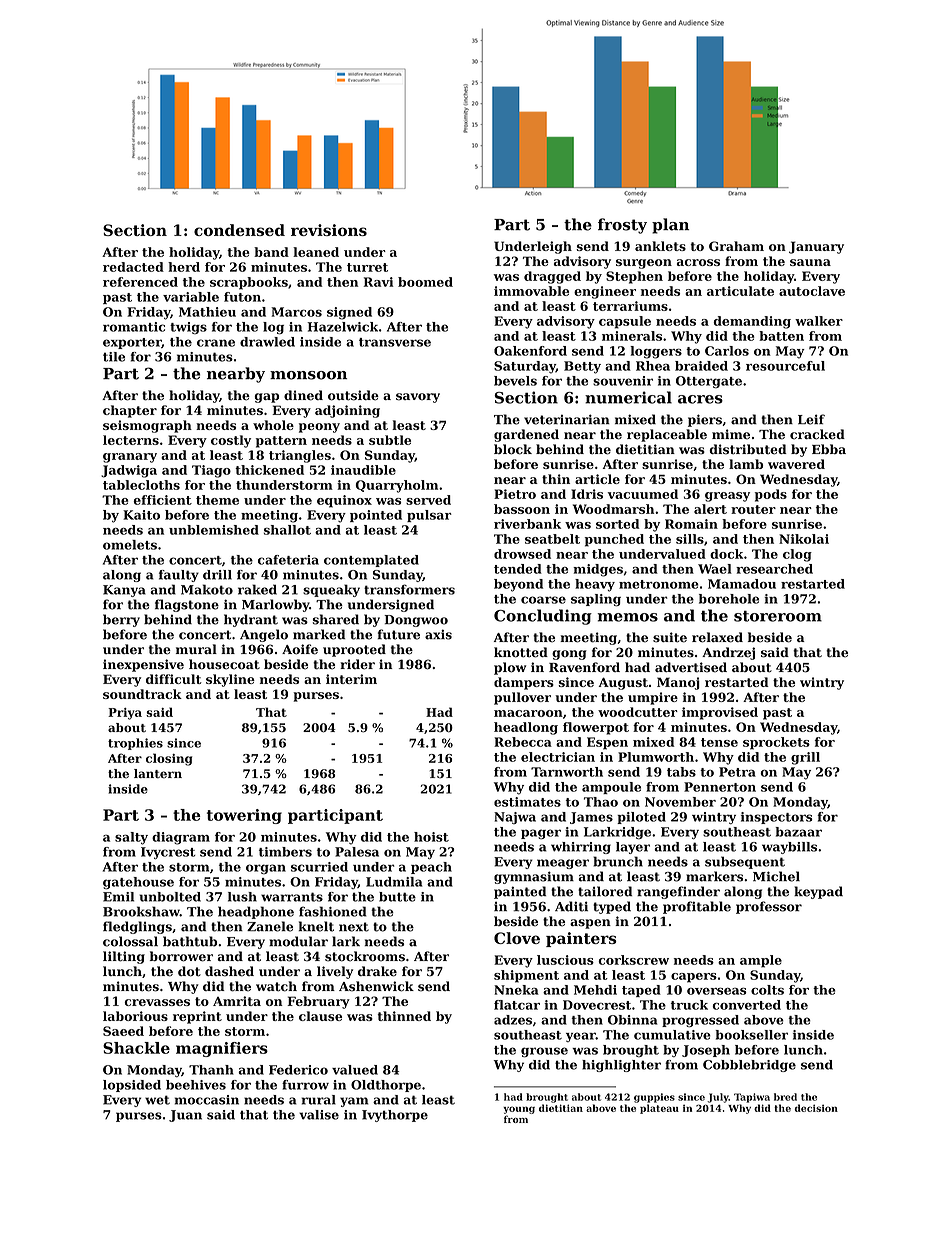 The image size is (952, 1233). I want to click on autoclave, so click(812, 291).
